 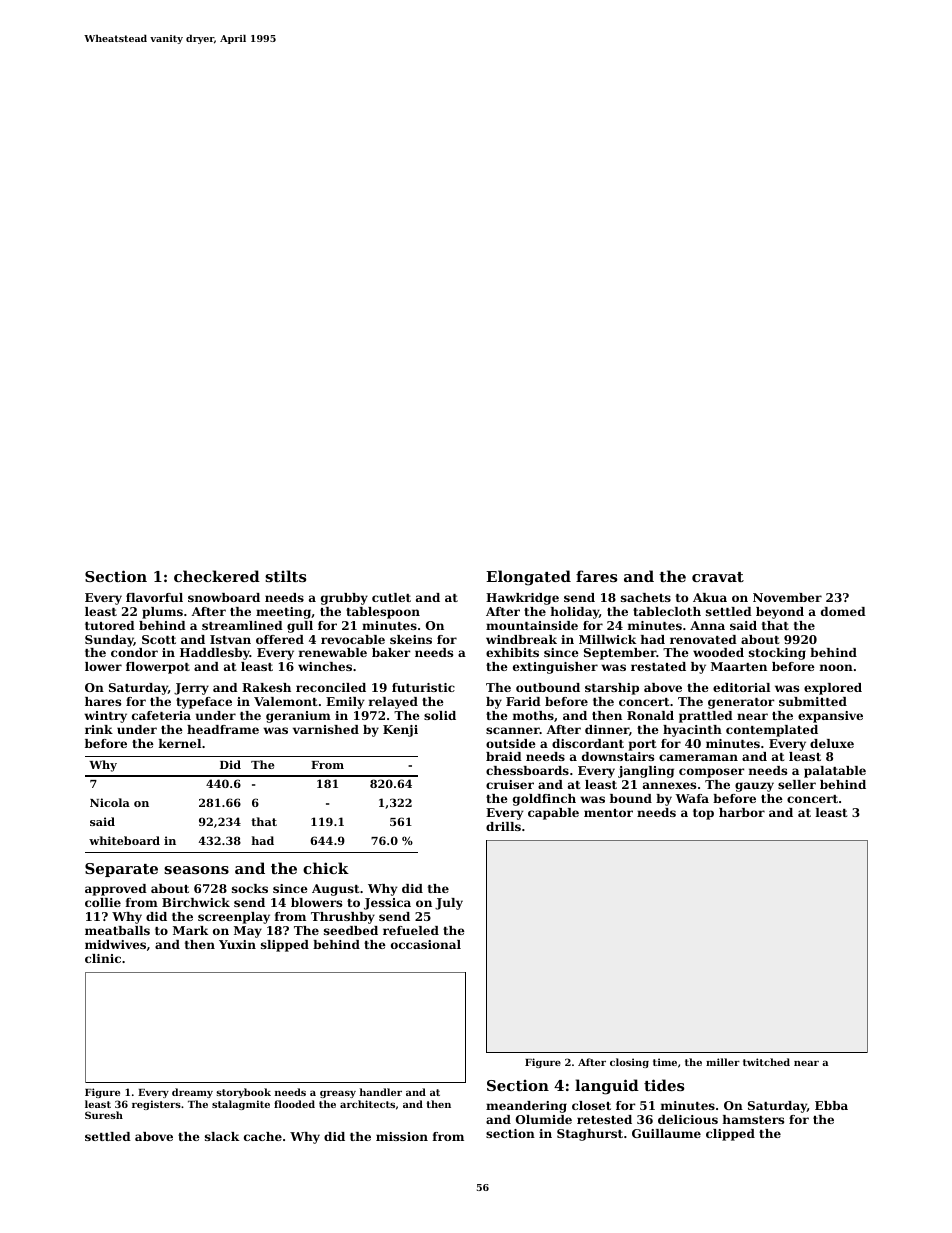 I want to click on capable, so click(x=553, y=814).
